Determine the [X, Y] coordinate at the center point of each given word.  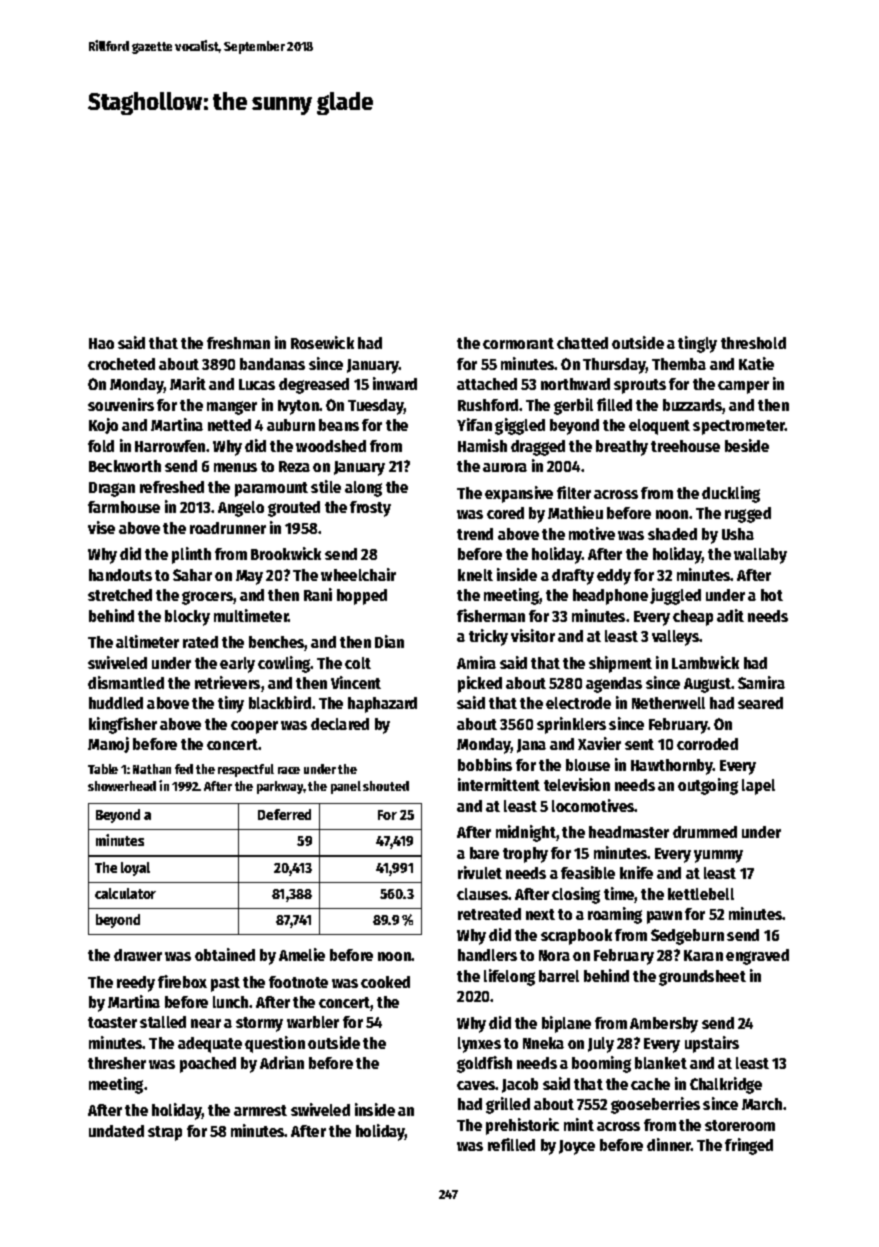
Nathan [152, 769]
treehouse [685, 446]
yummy [718, 856]
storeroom [740, 1125]
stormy [259, 1024]
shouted [386, 786]
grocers [207, 598]
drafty [573, 577]
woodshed [331, 446]
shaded [672, 534]
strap [165, 1133]
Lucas [257, 384]
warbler [313, 1022]
